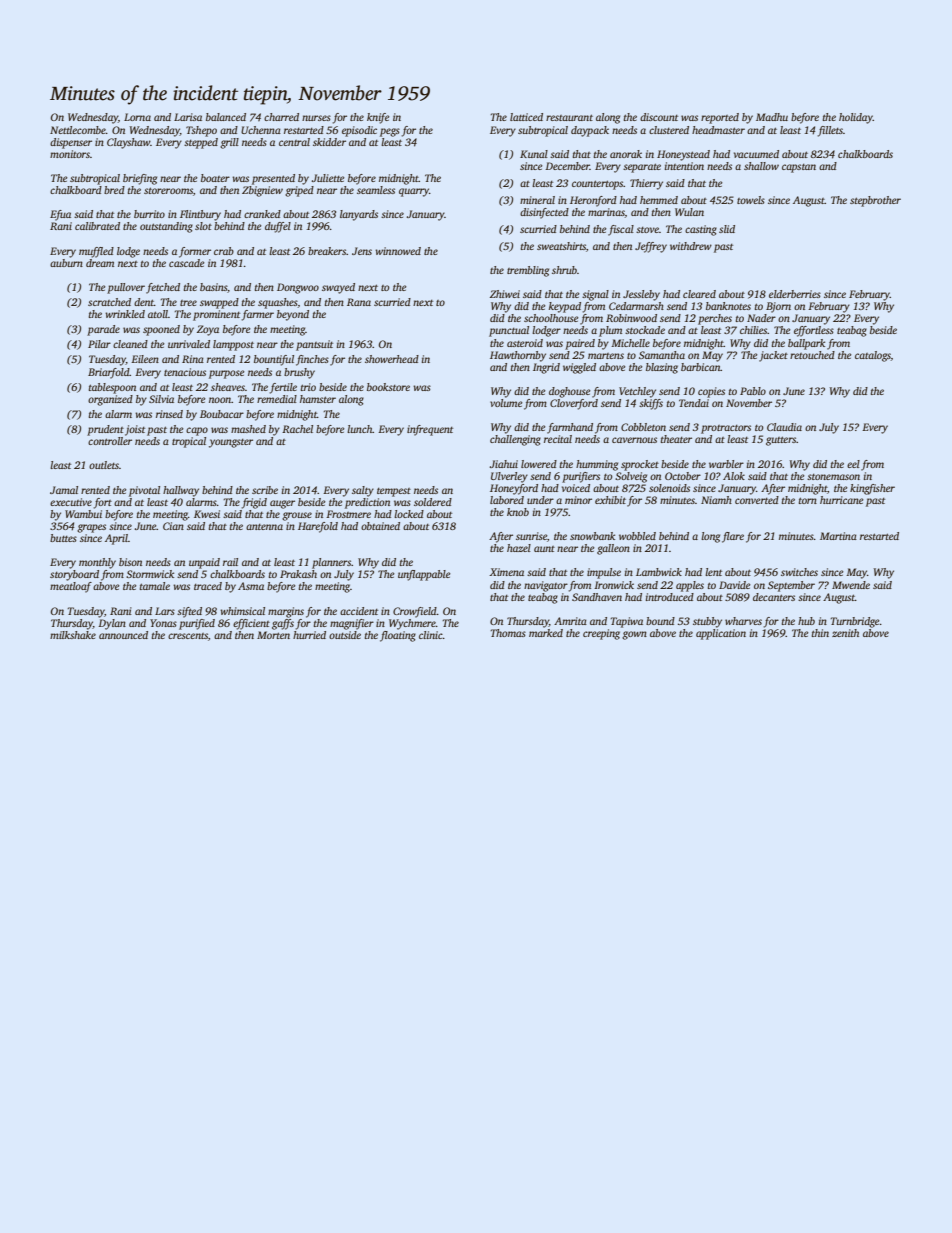 The height and width of the screenshot is (1233, 952). What do you see at coordinates (534, 154) in the screenshot?
I see `Kunal` at bounding box center [534, 154].
